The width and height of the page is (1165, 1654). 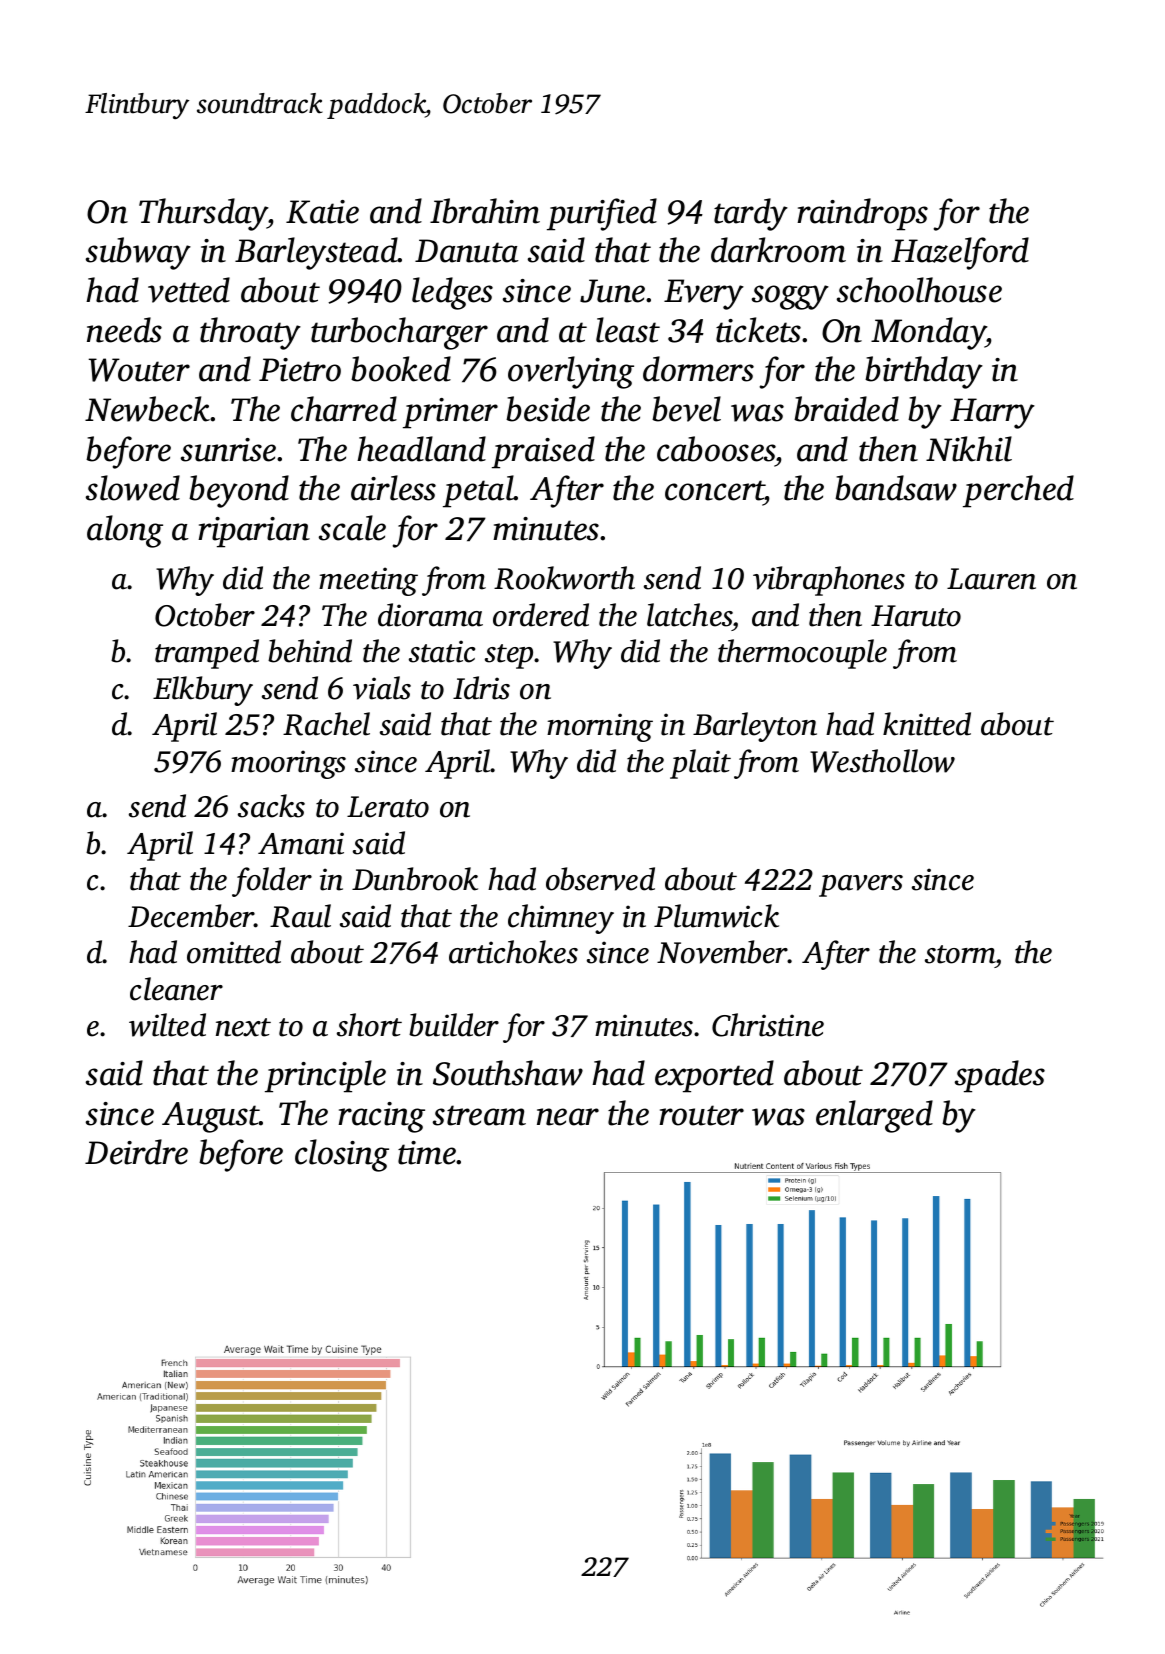 I want to click on plait, so click(x=700, y=764).
